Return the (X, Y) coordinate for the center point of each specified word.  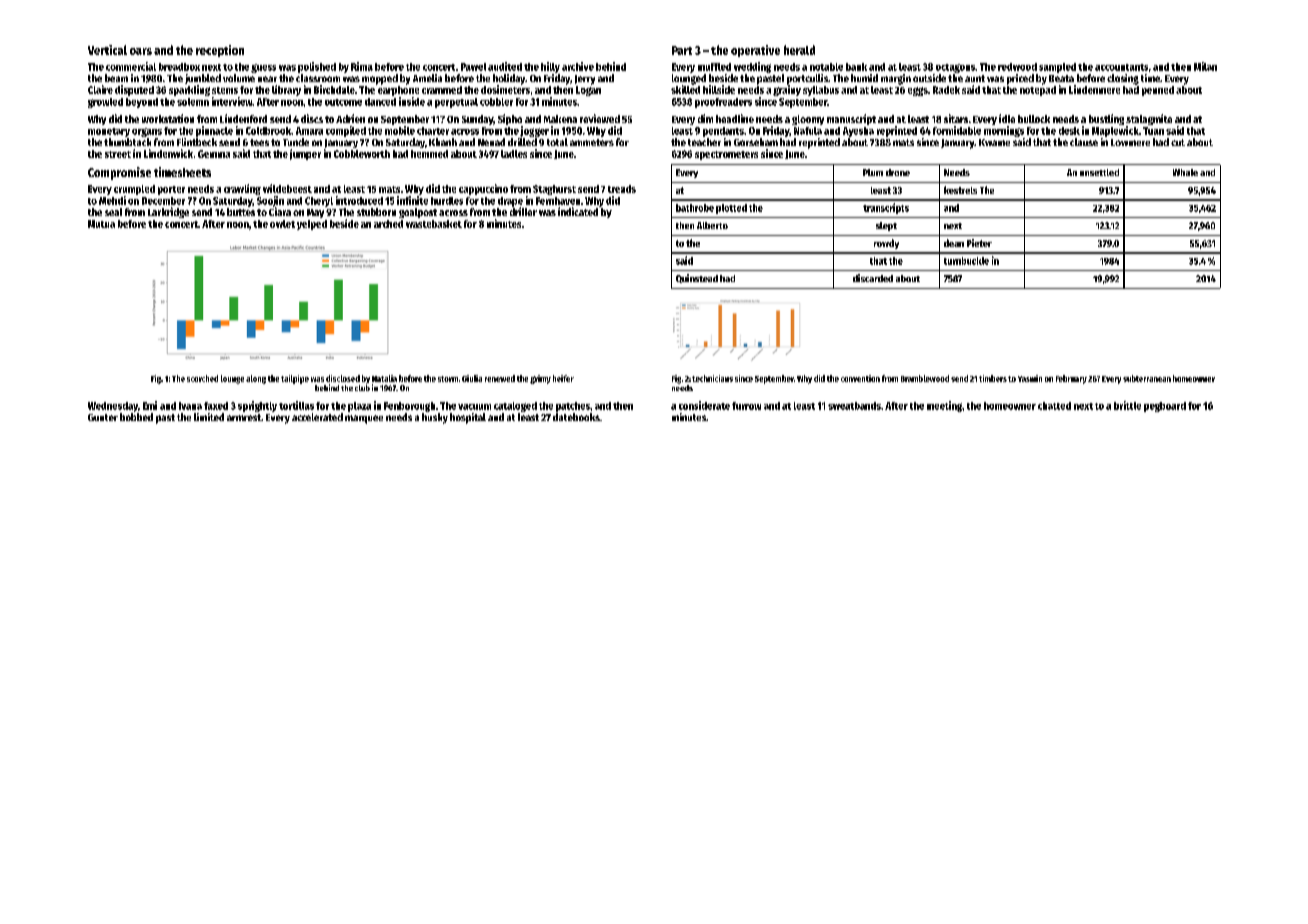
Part (682, 50)
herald (799, 50)
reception (220, 51)
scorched (202, 378)
